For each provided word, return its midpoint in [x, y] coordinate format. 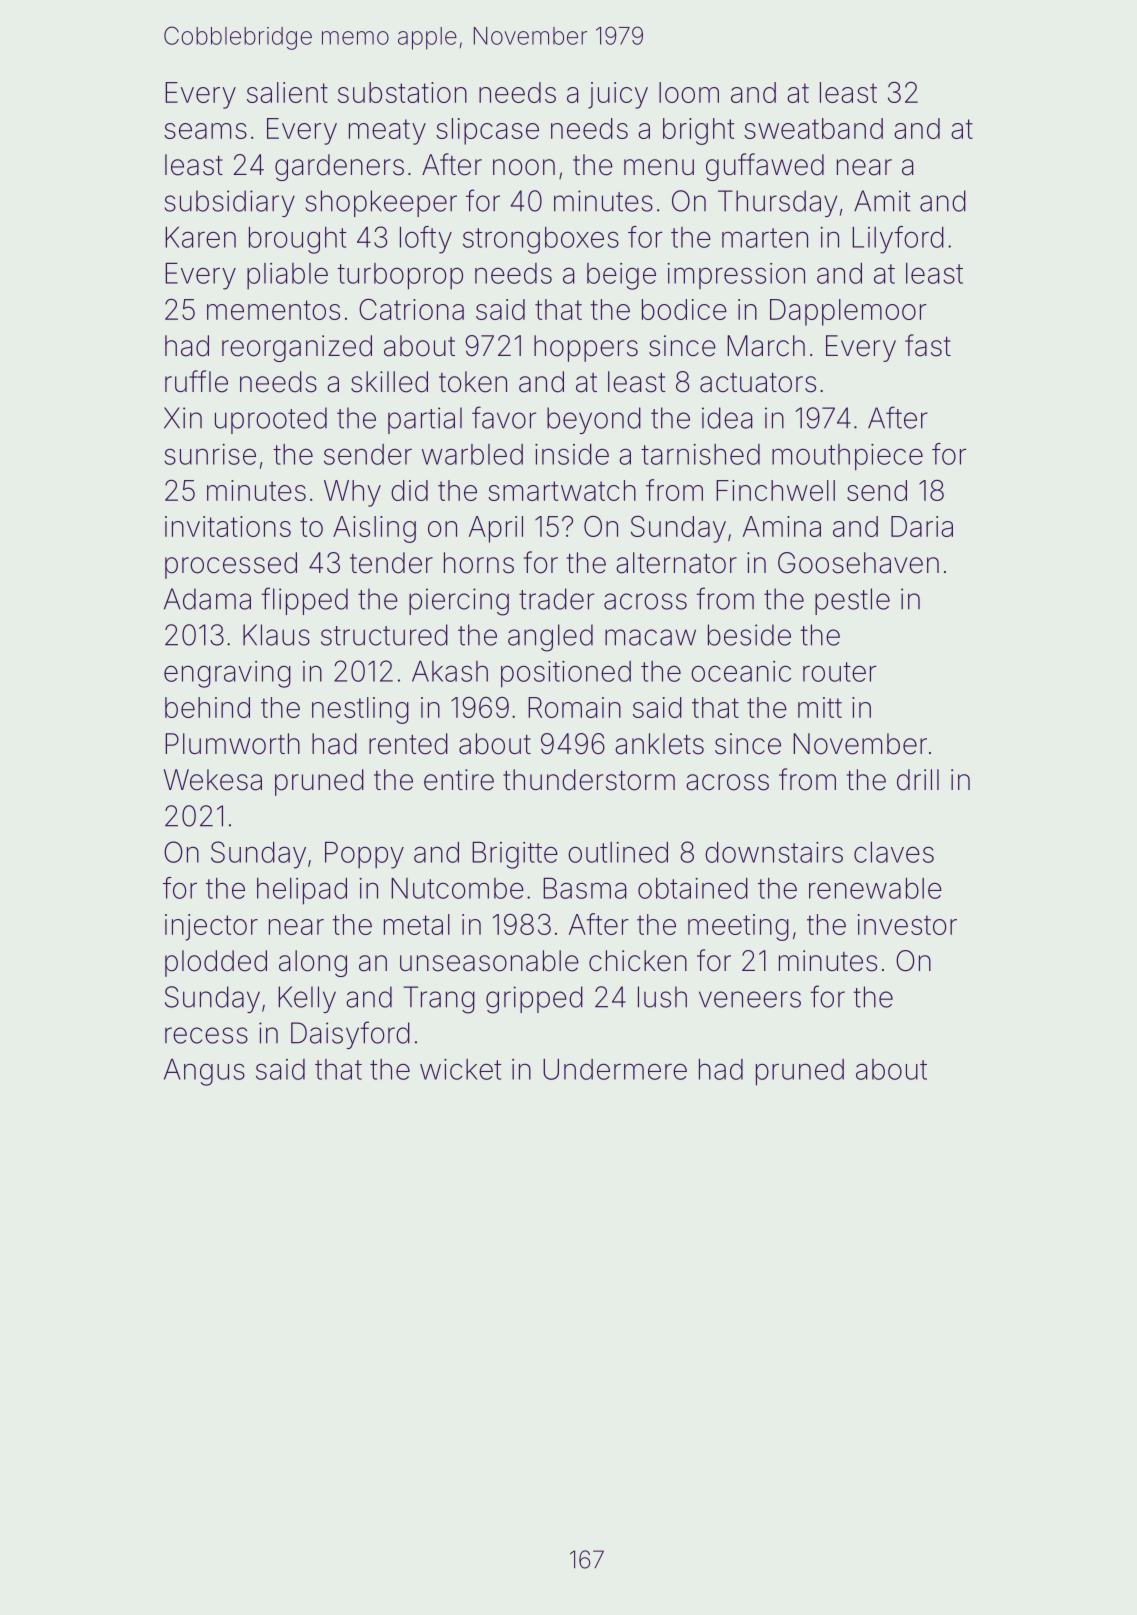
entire [459, 780]
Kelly [307, 999]
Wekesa [213, 780]
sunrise [210, 454]
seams [205, 131]
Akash [450, 671]
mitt [820, 707]
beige [621, 276]
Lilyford [898, 240]
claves [894, 852]
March [766, 346]
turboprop [400, 276]
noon [524, 167]
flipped [304, 601]
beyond [594, 420]
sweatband [813, 128]
